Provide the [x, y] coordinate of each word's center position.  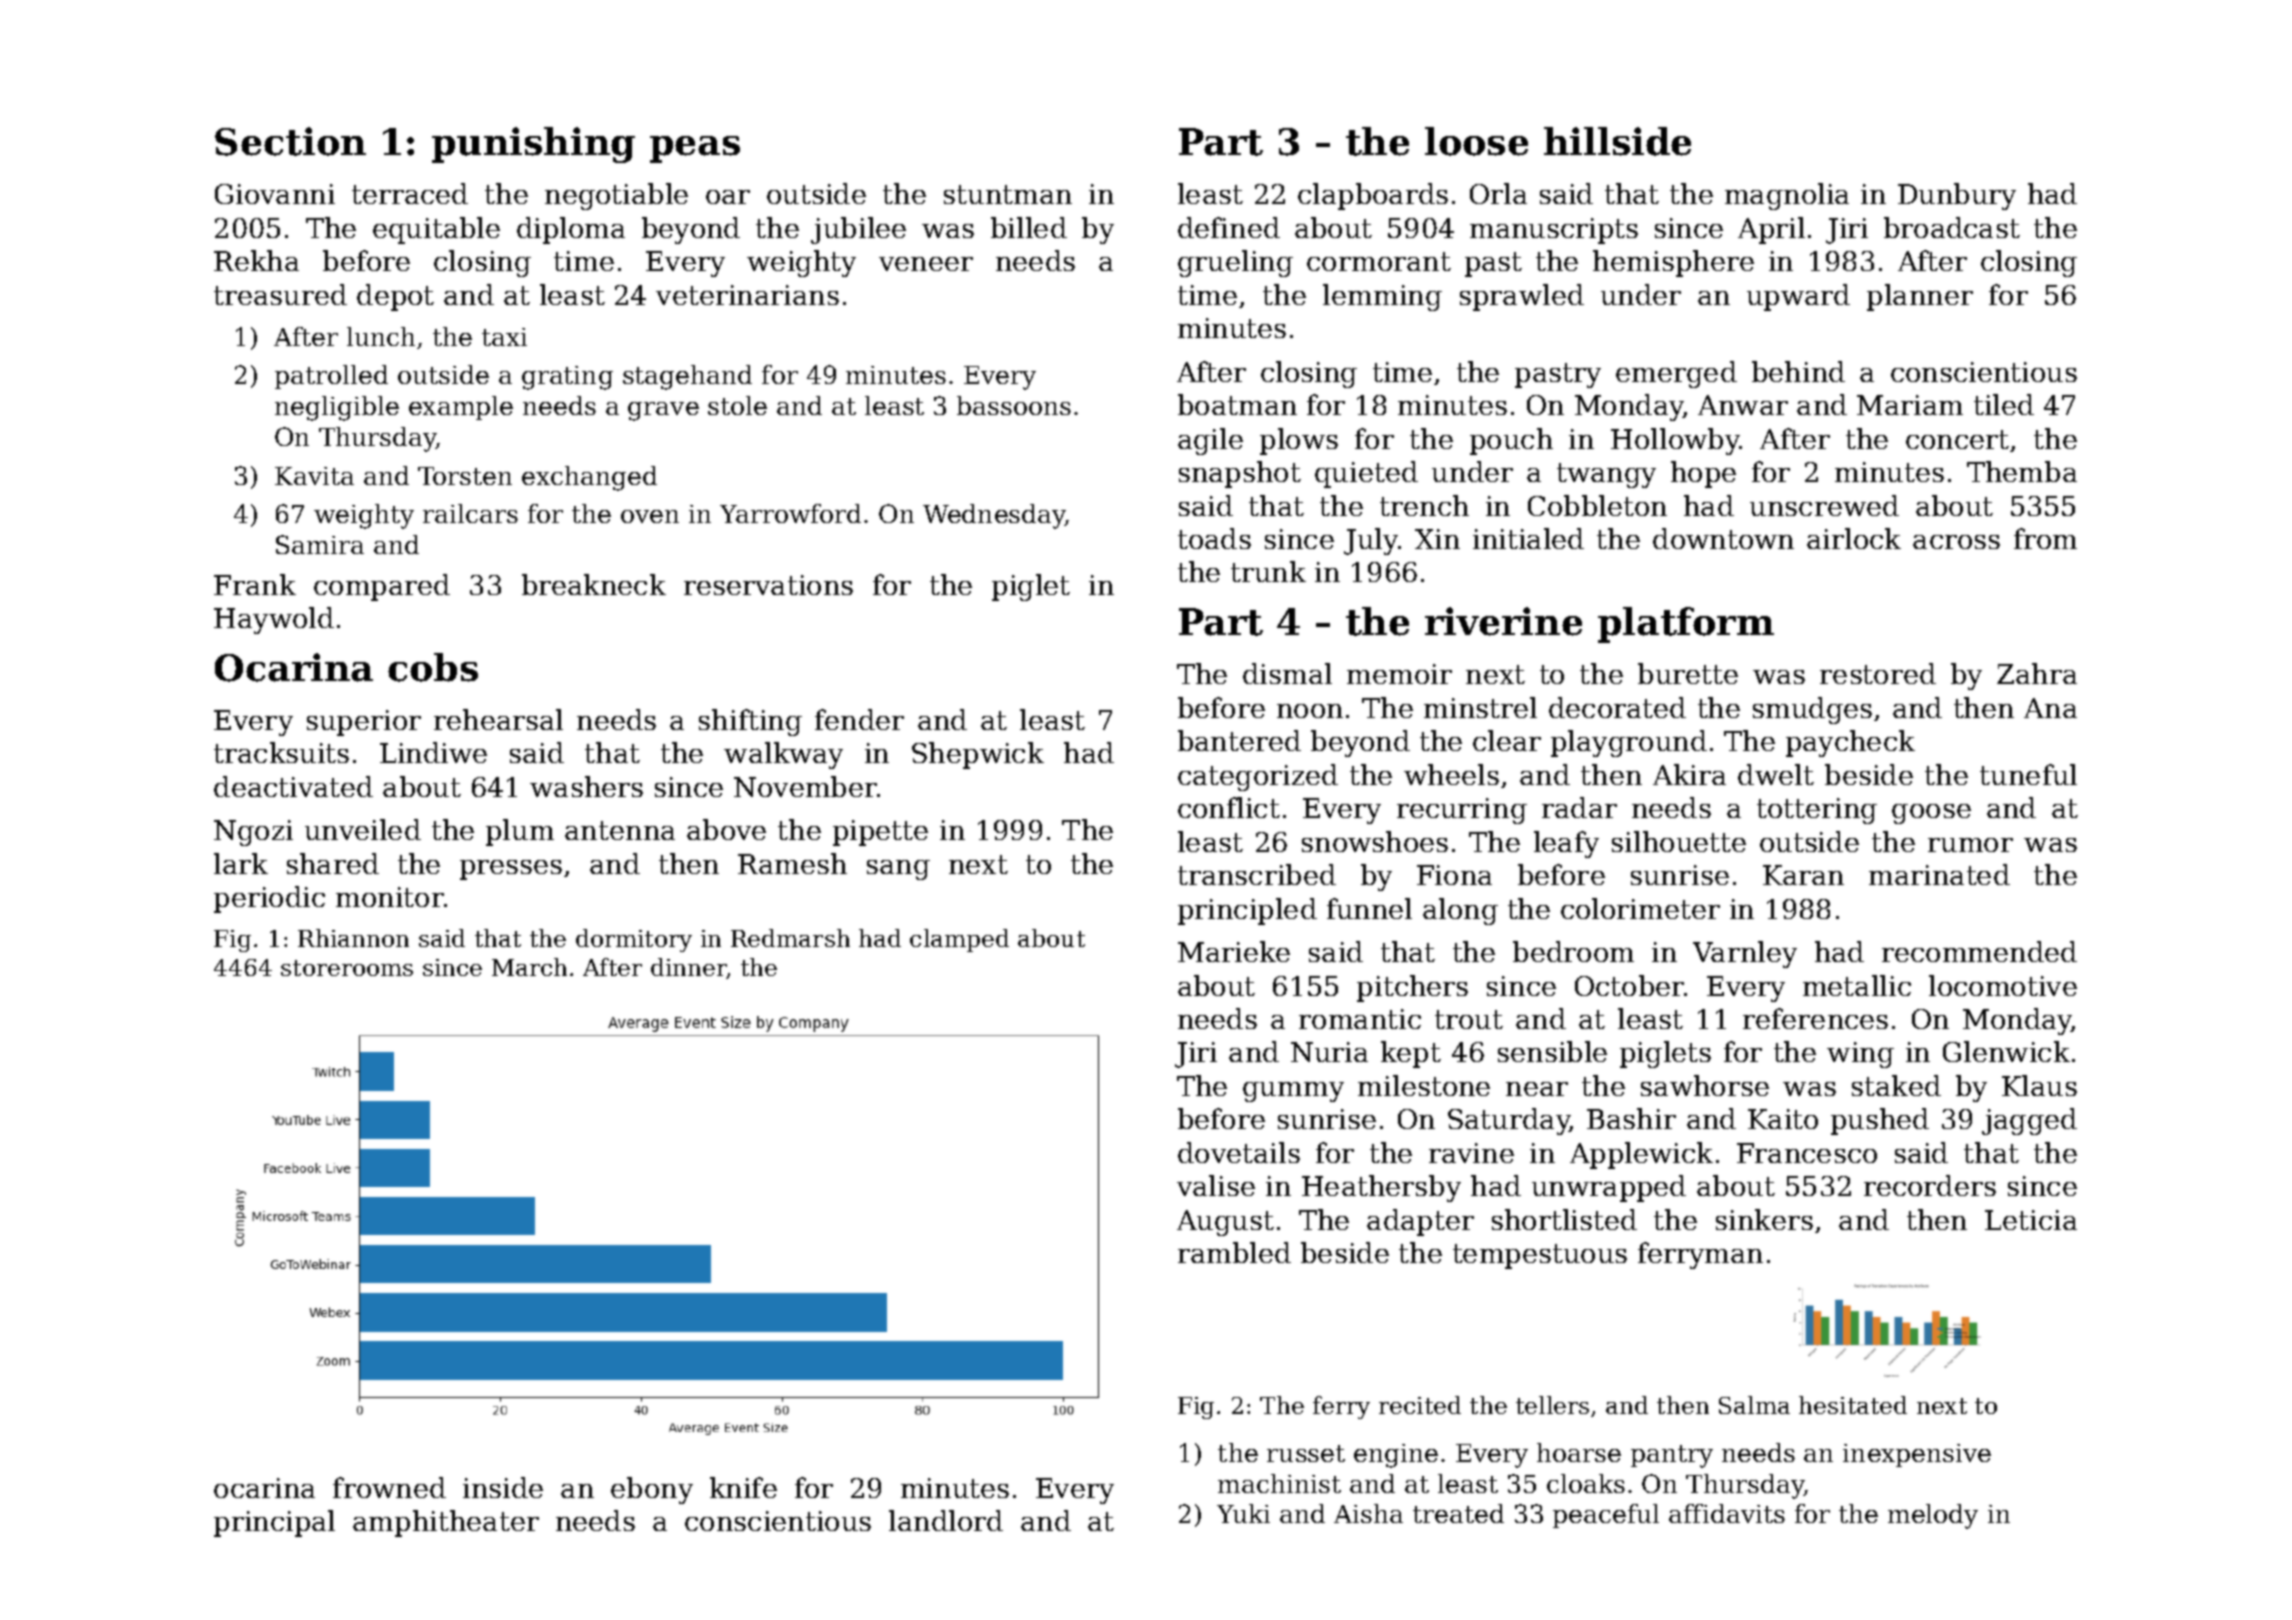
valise [1216, 1185]
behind [1798, 371]
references [1815, 1018]
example [461, 408]
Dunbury [1957, 196]
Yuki [1243, 1513]
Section [290, 141]
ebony [652, 1490]
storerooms [347, 968]
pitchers [1412, 988]
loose [1476, 141]
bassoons [1014, 405]
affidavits [1727, 1513]
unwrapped [1609, 1188]
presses [511, 870]
